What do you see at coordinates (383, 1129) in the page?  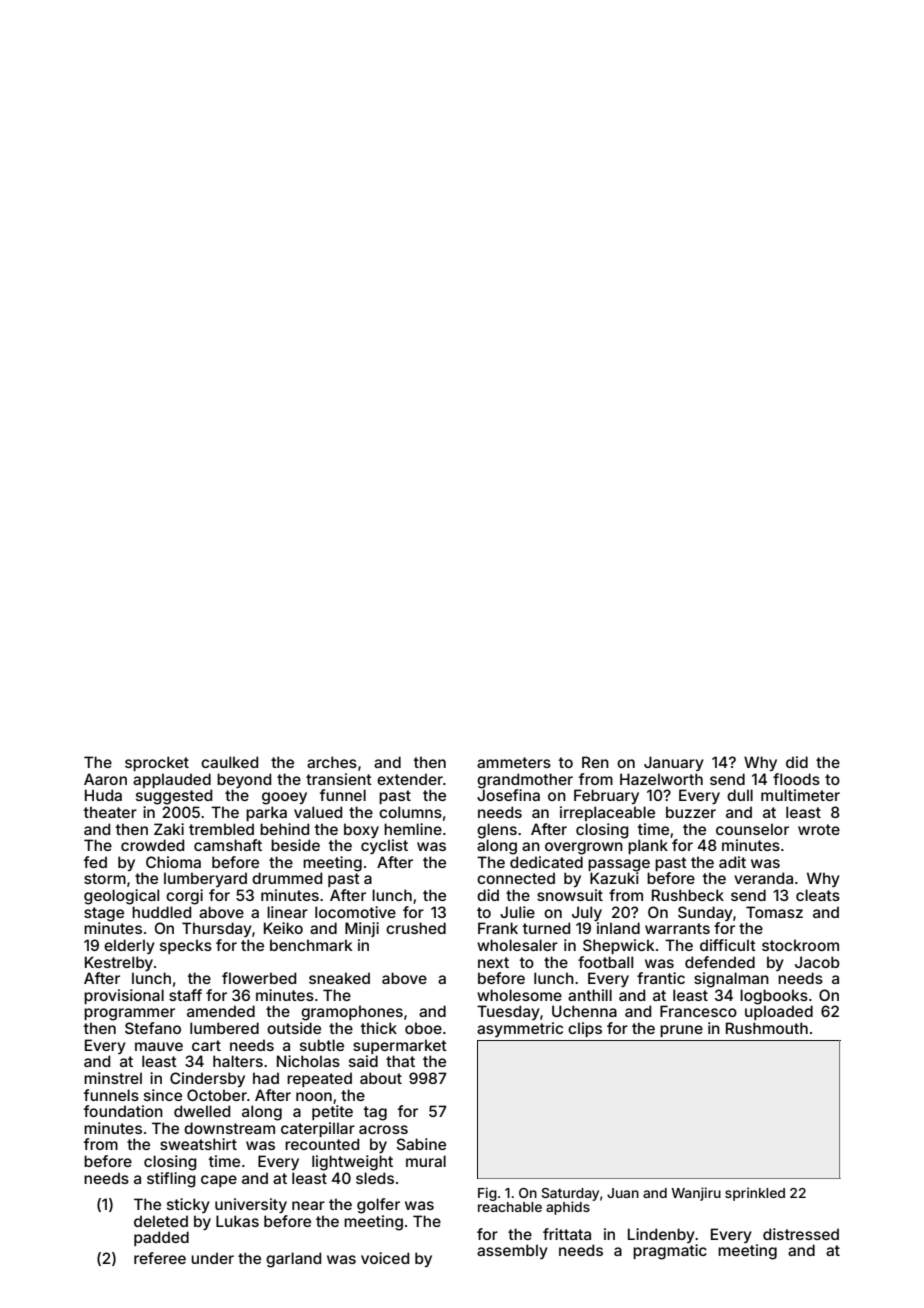 I see `across` at bounding box center [383, 1129].
